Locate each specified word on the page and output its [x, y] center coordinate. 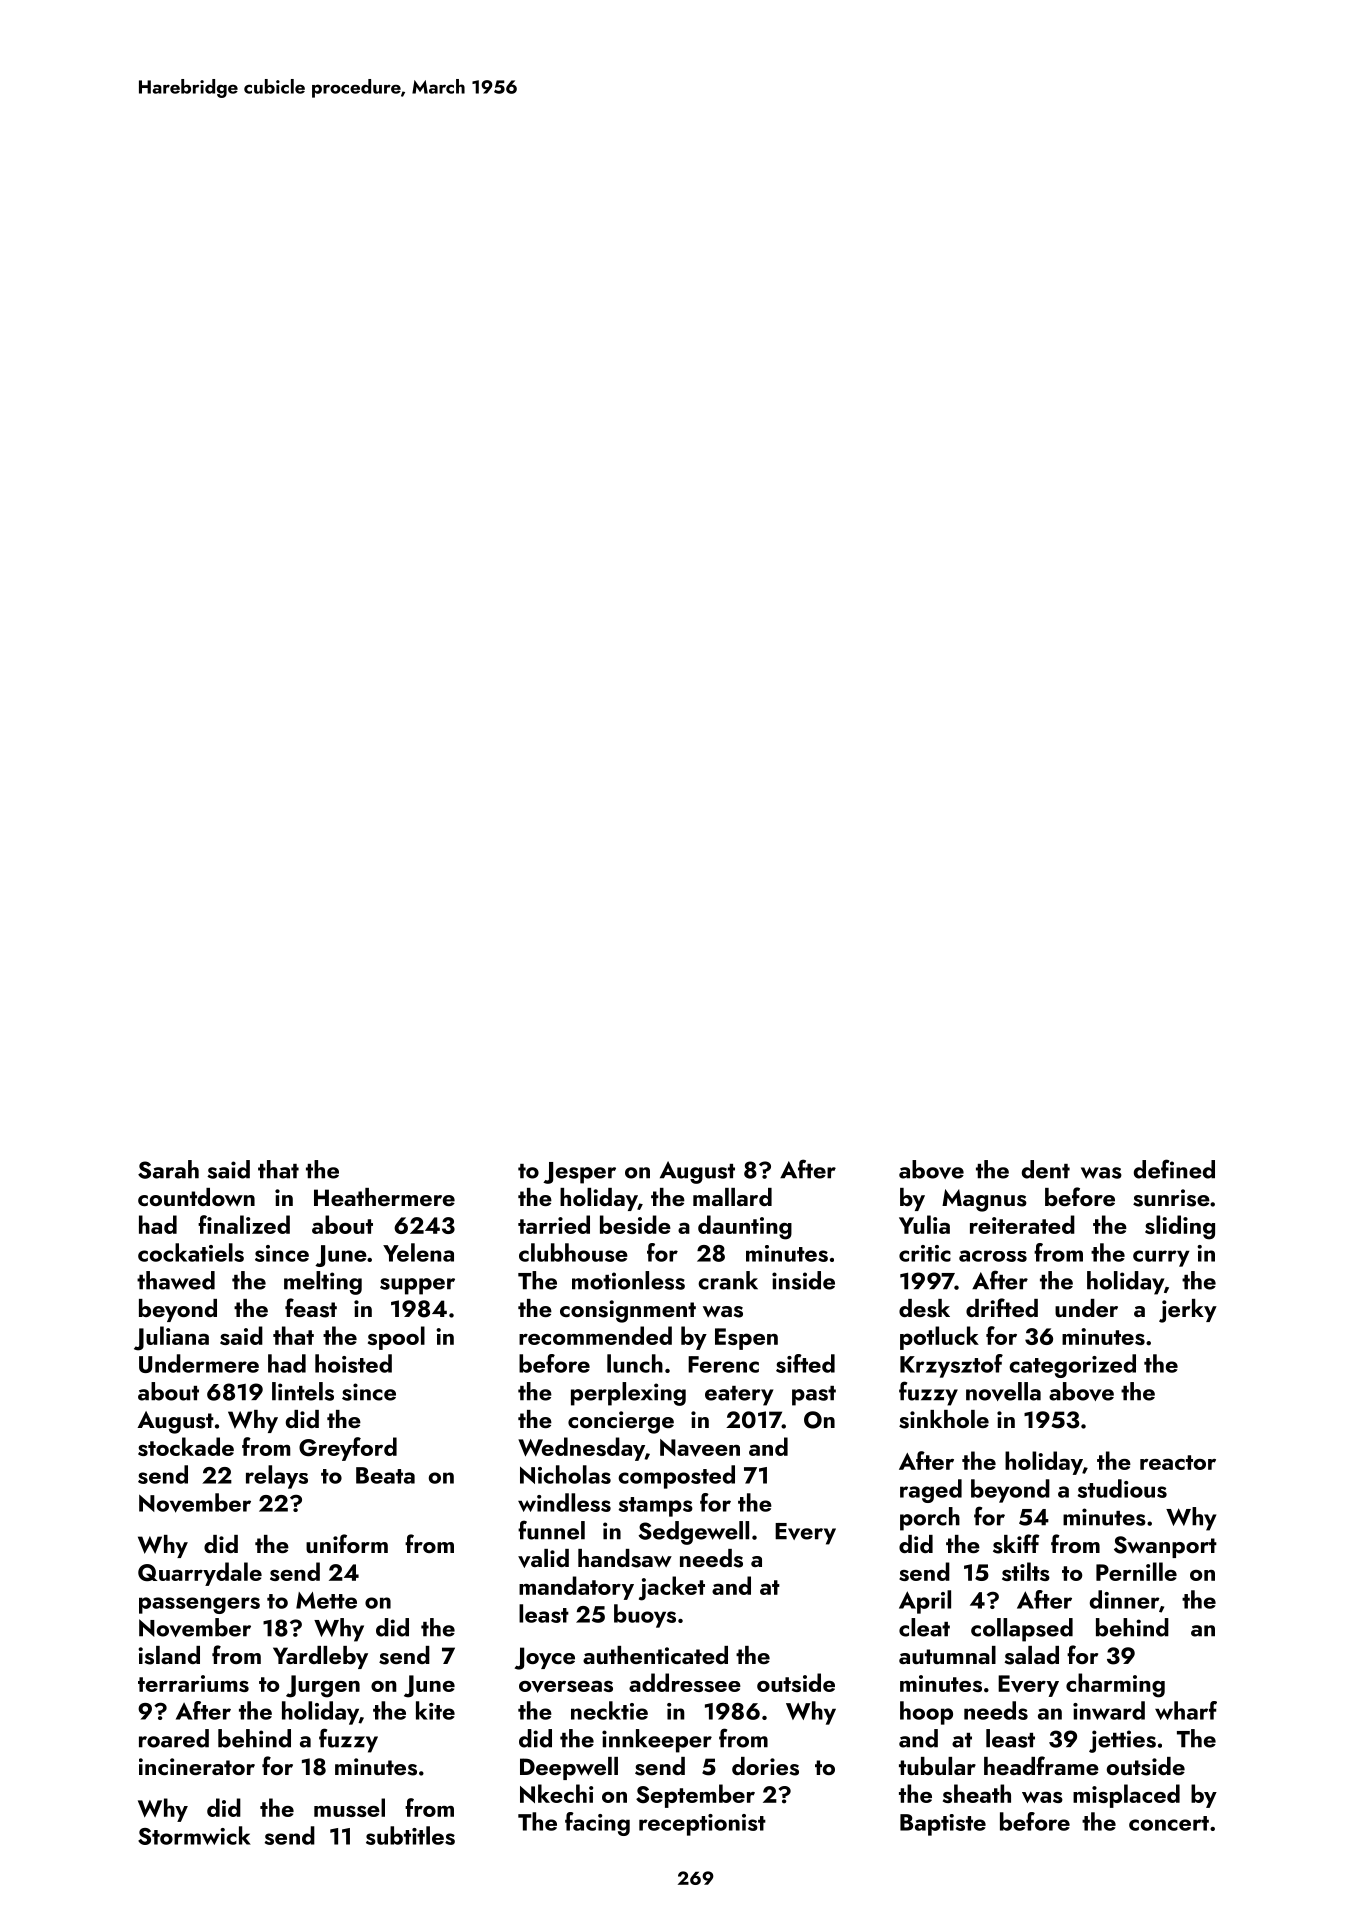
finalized [244, 1224]
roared [174, 1738]
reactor [1178, 1462]
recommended [595, 1335]
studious [1122, 1488]
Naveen [700, 1448]
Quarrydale [200, 1574]
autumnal [947, 1655]
